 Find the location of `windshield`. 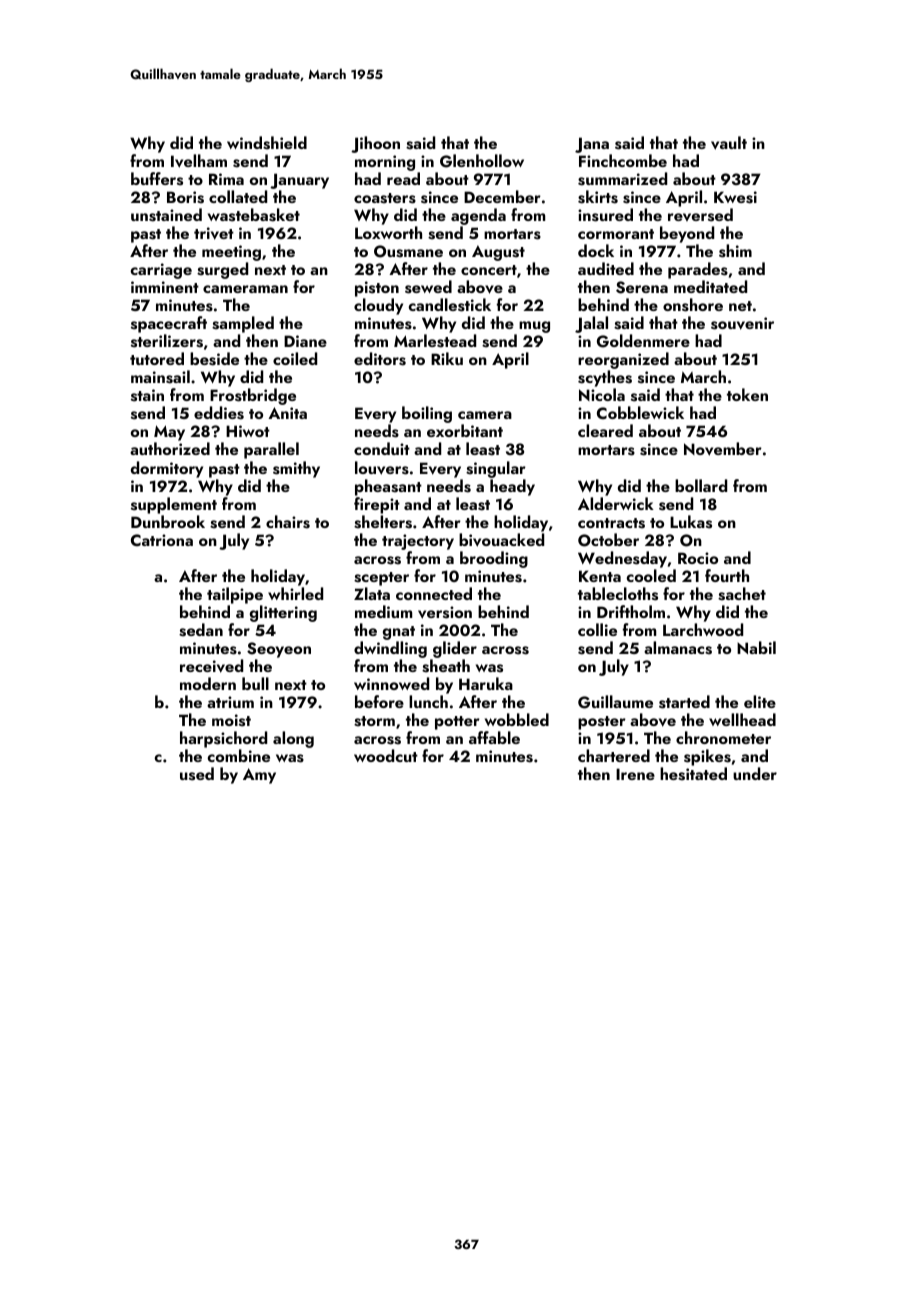

windshield is located at coordinates (267, 143).
